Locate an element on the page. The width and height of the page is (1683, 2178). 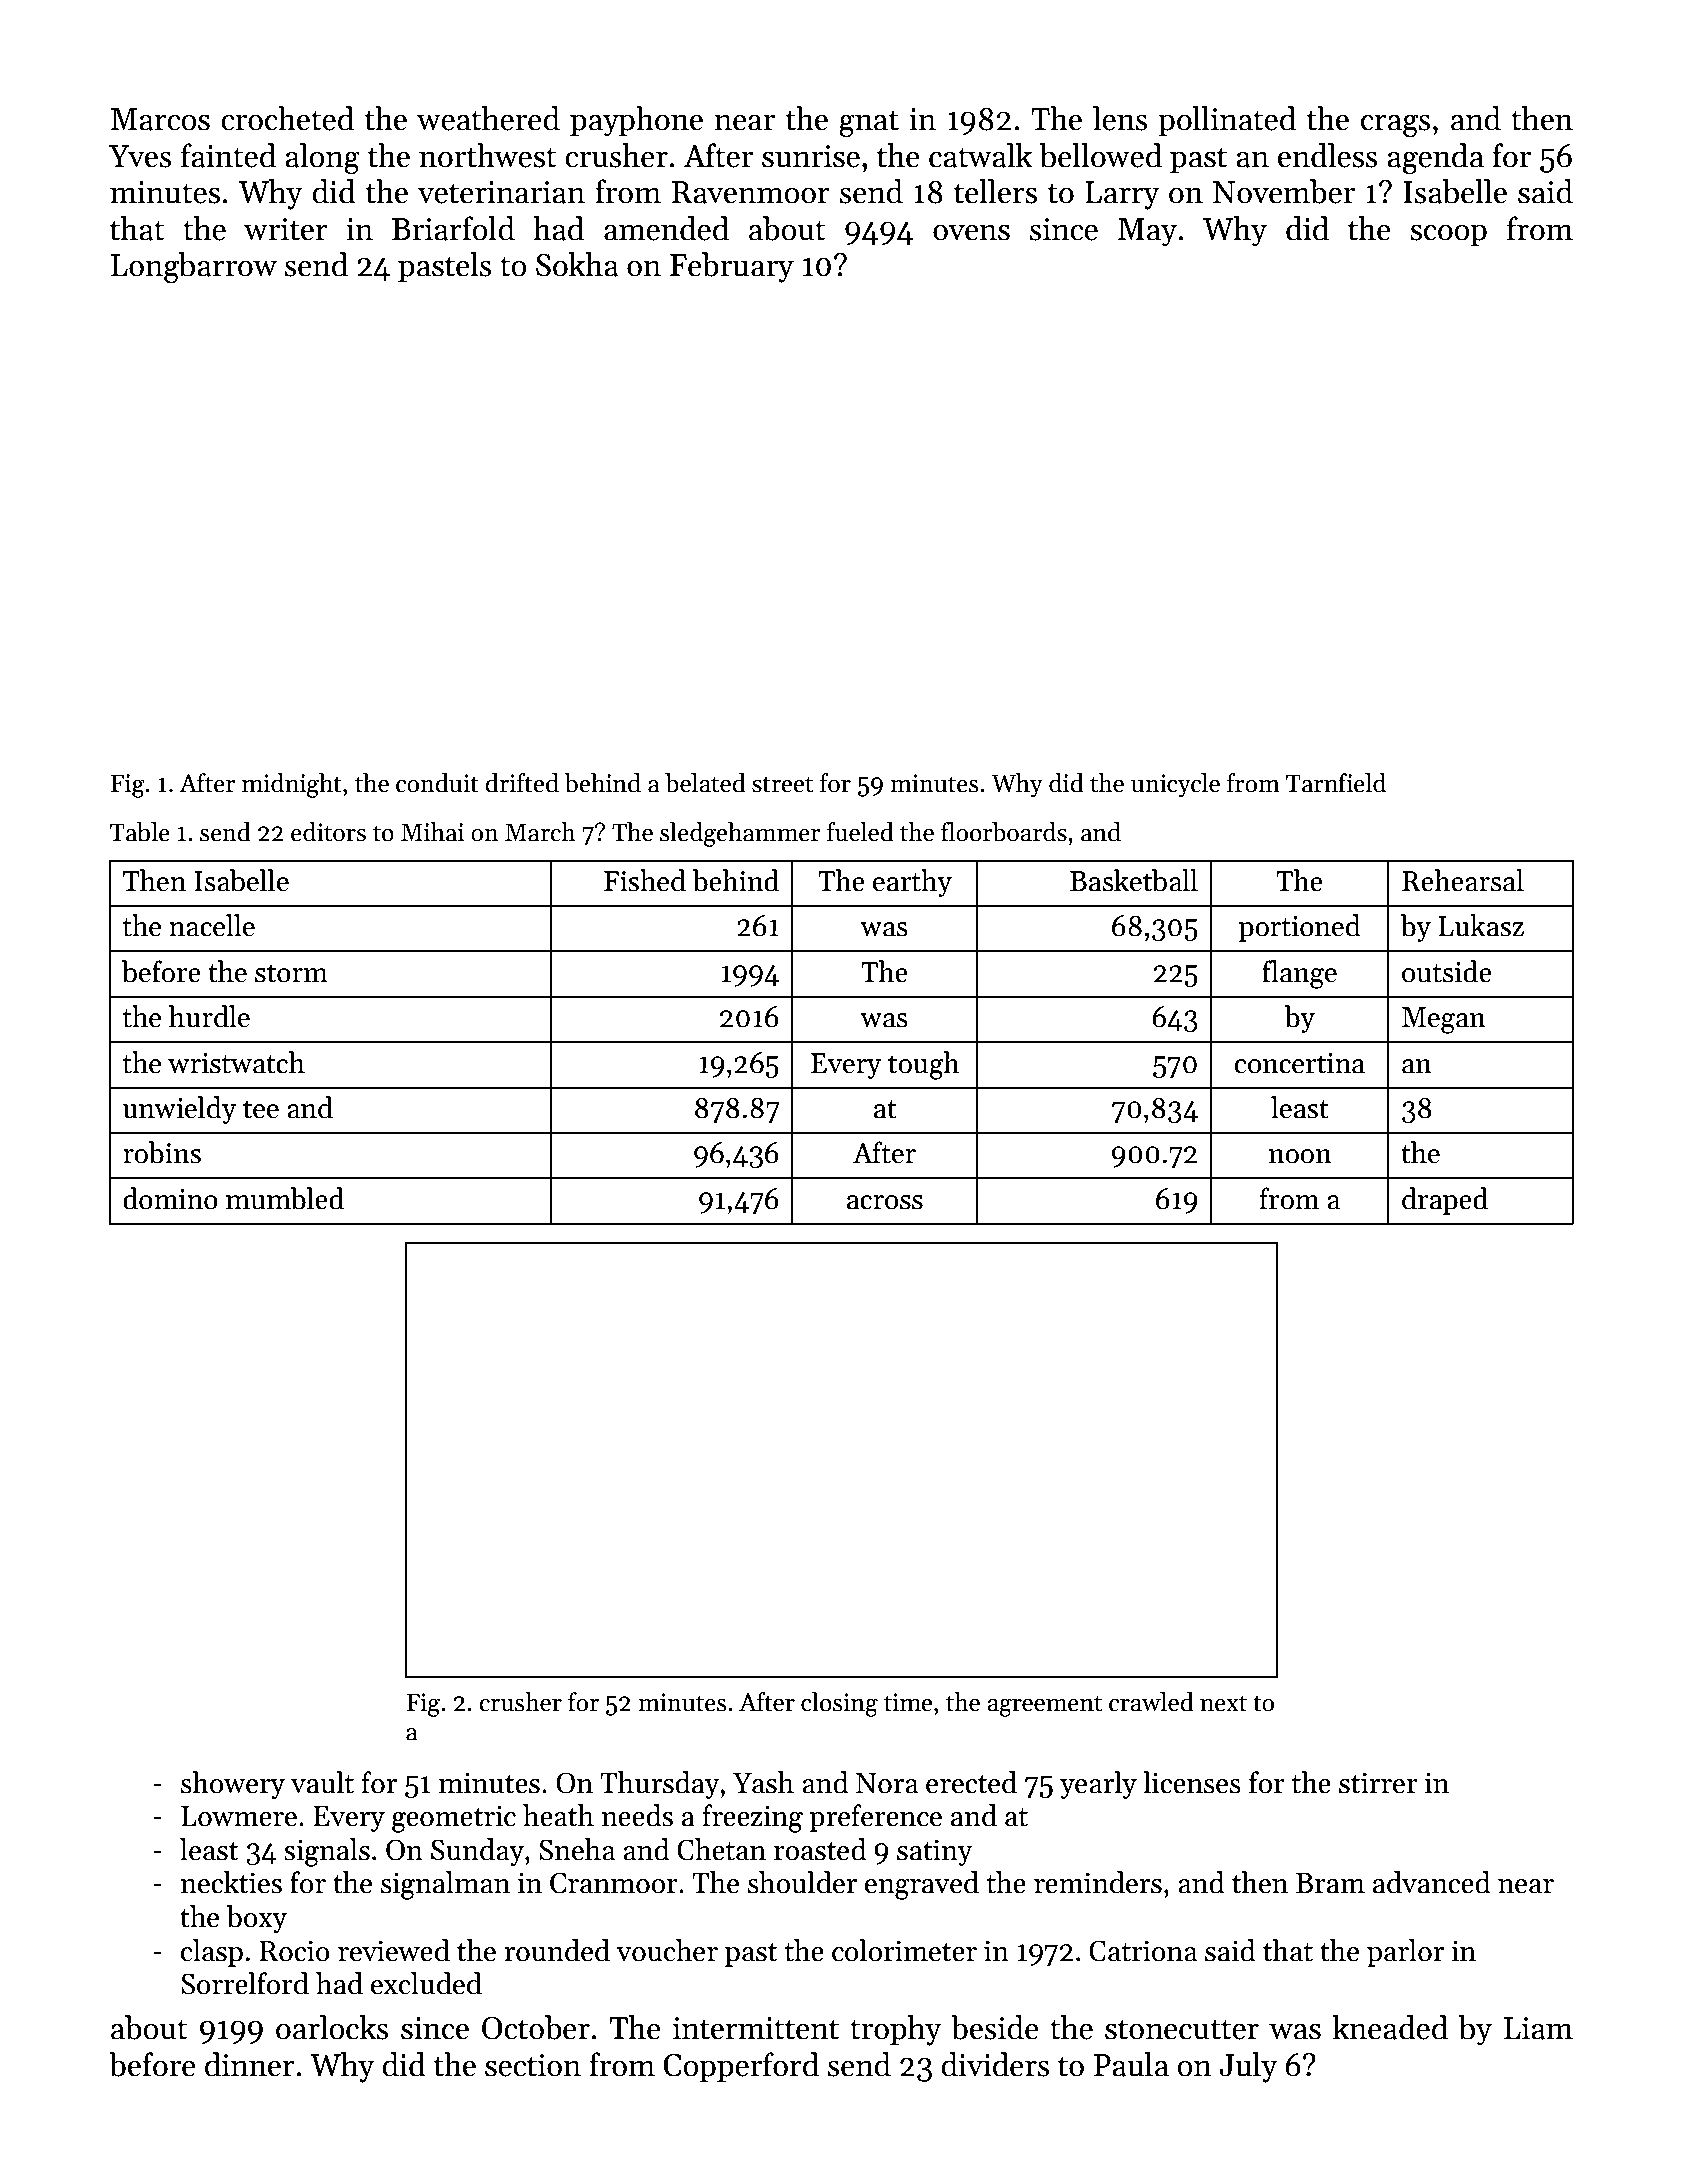
draped is located at coordinates (1445, 1201).
